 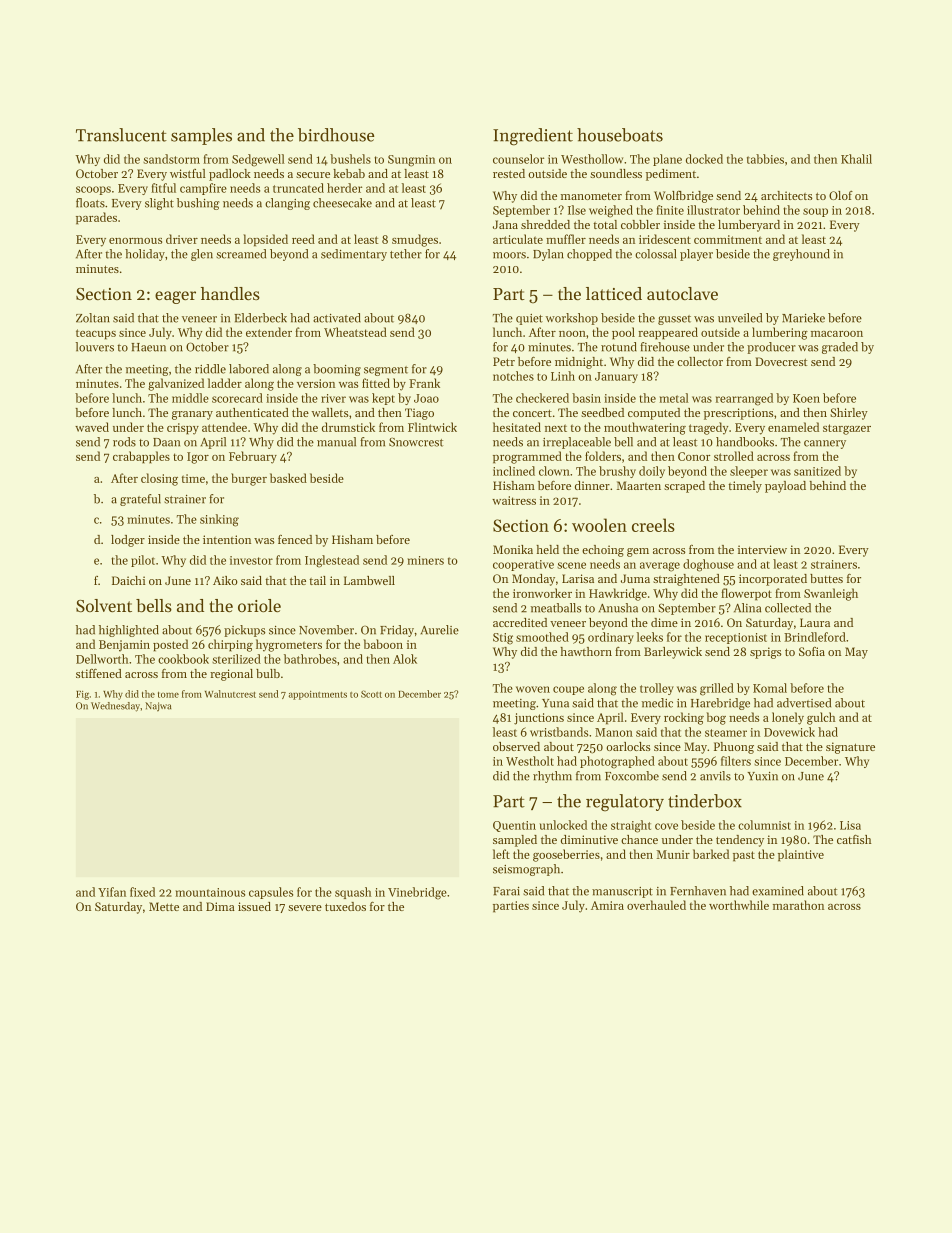 What do you see at coordinates (164, 906) in the screenshot?
I see `Mette` at bounding box center [164, 906].
